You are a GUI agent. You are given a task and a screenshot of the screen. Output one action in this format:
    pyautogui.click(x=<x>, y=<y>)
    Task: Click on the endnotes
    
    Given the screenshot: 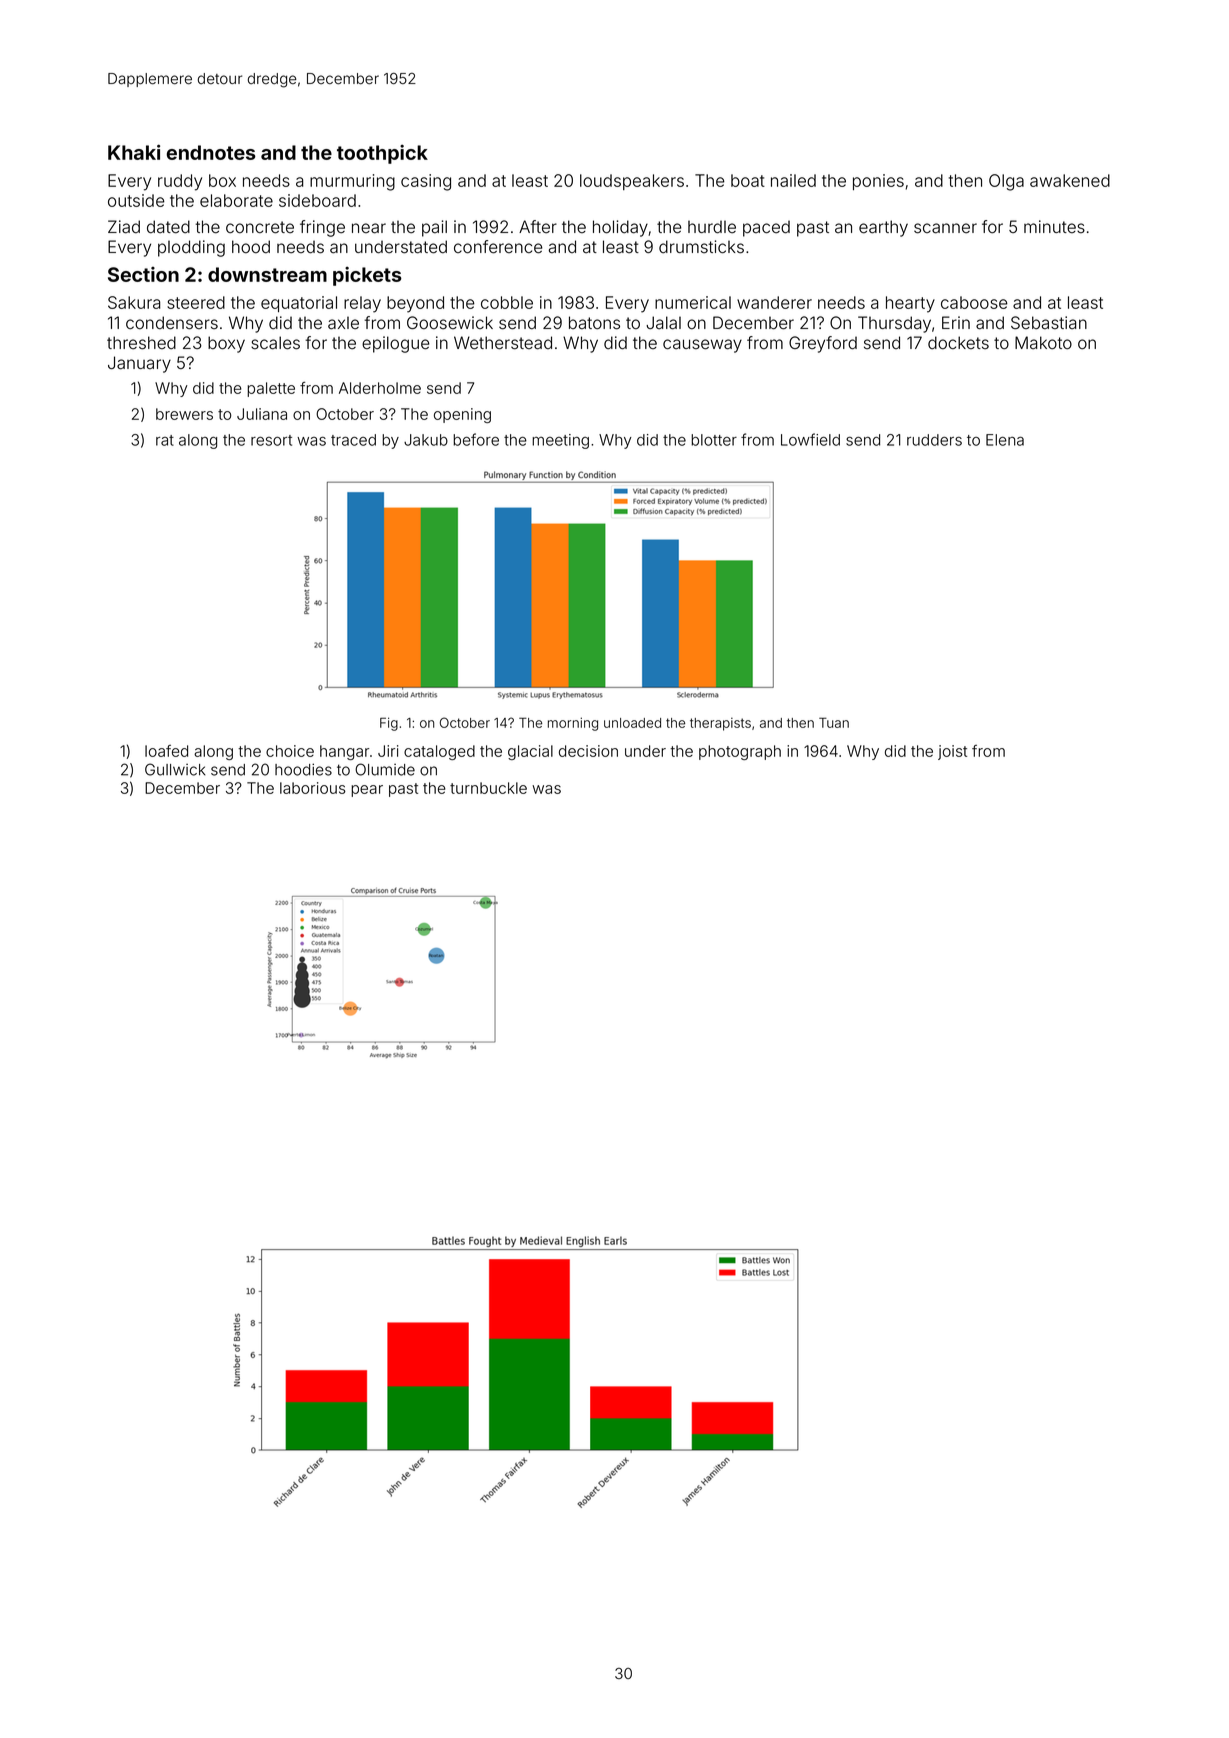 What is the action you would take?
    pyautogui.click(x=211, y=152)
